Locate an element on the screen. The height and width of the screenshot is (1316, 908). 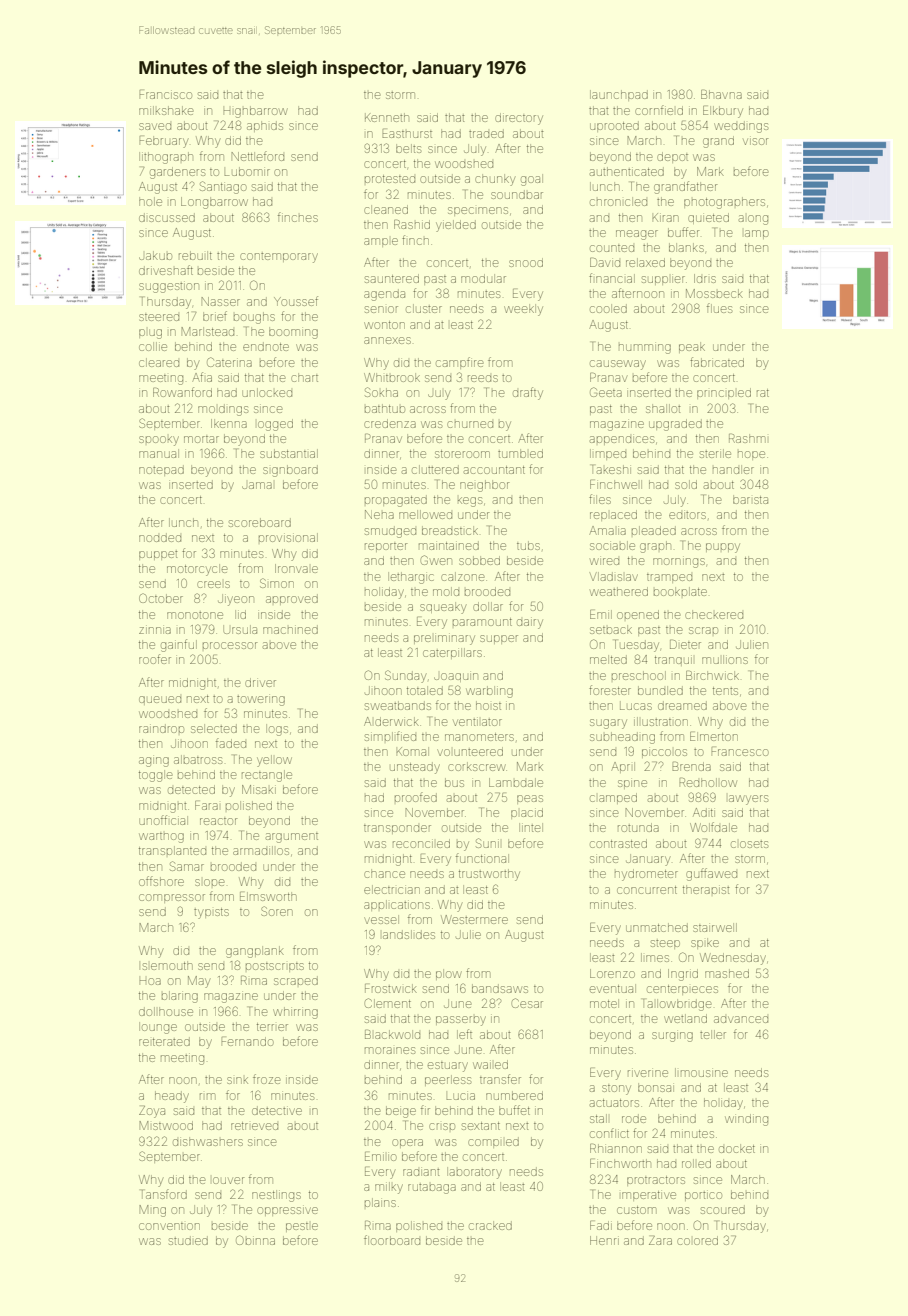
terrier is located at coordinates (272, 1027).
